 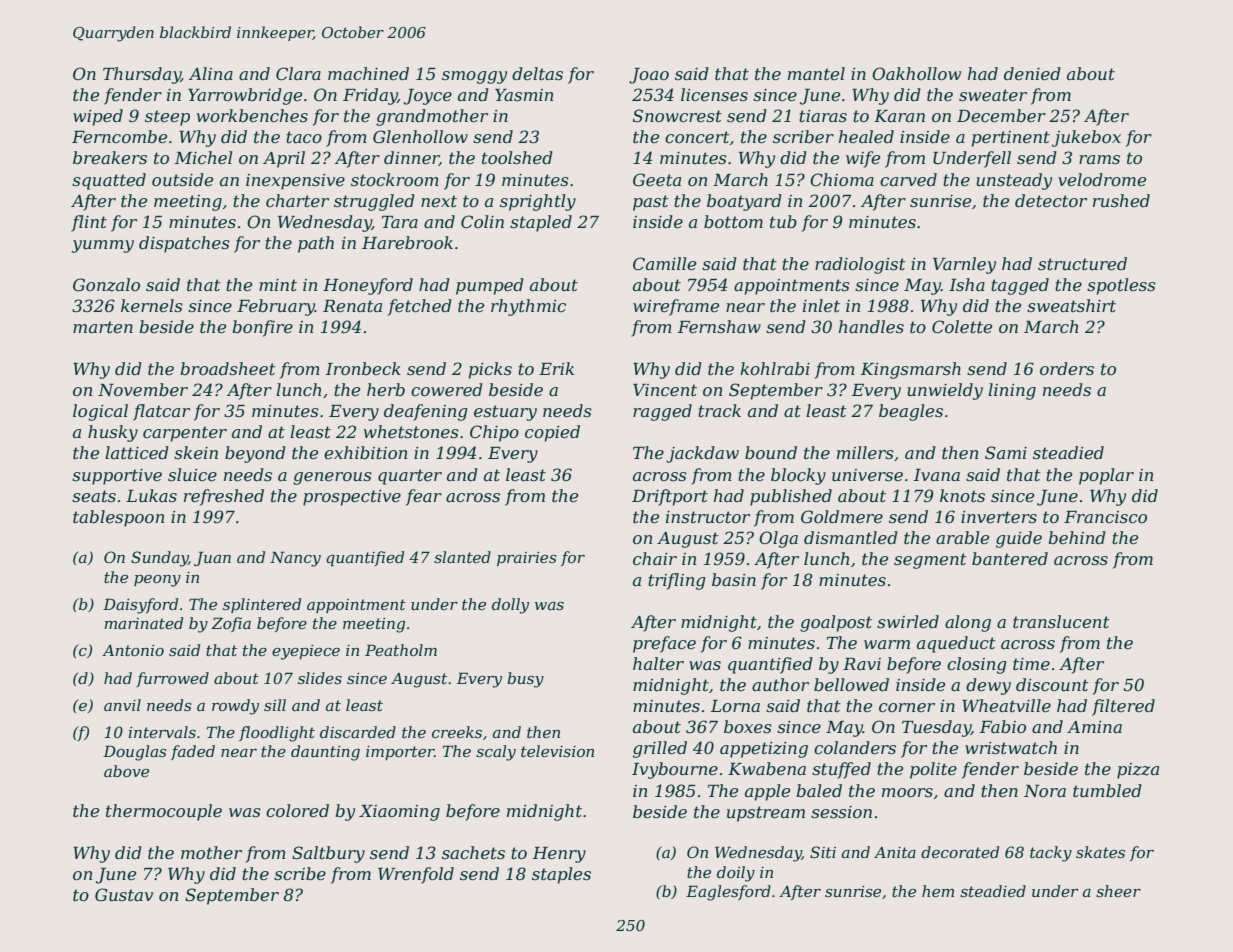 What do you see at coordinates (143, 623) in the screenshot?
I see `marinated` at bounding box center [143, 623].
